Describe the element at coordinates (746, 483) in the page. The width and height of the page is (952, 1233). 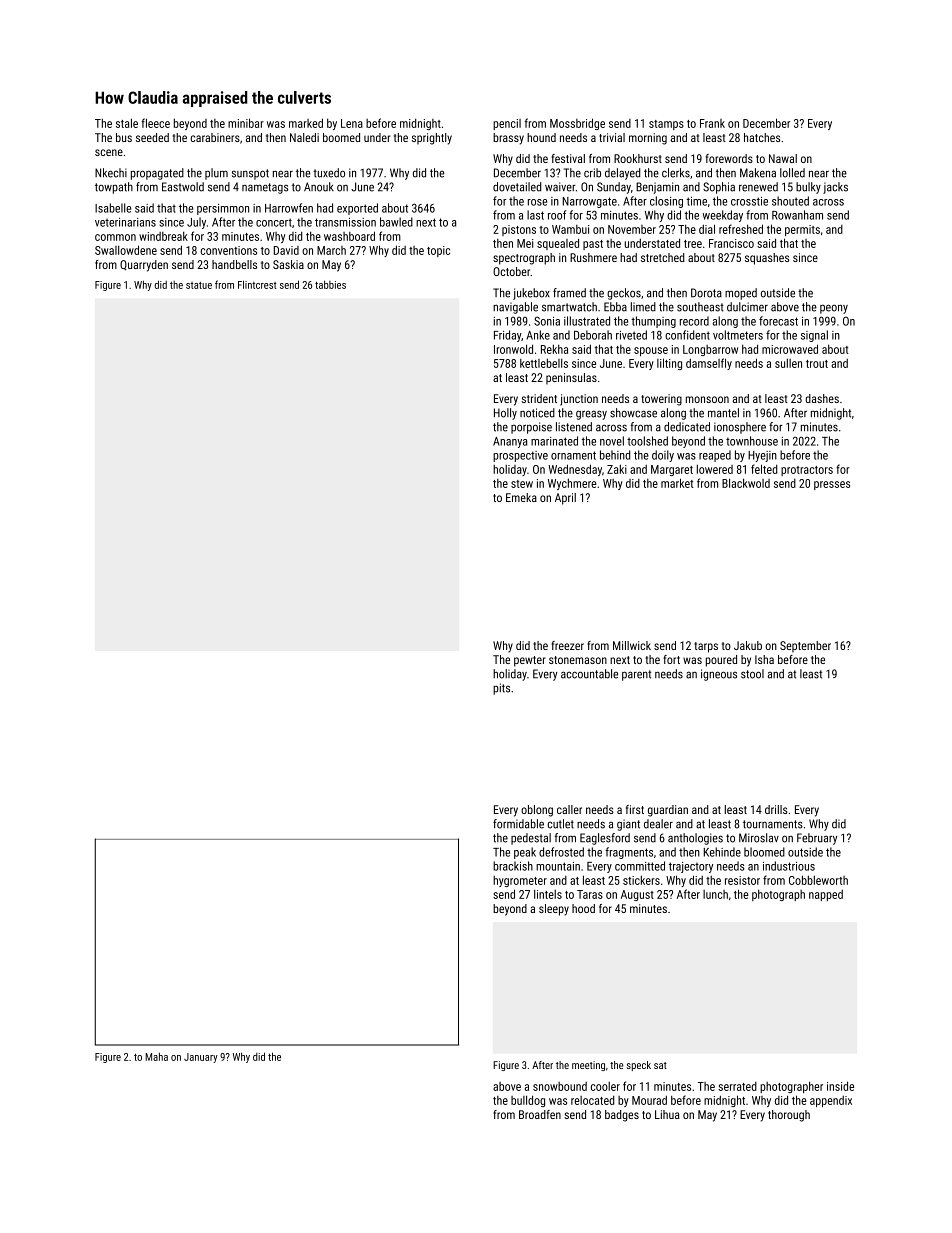
I see `Blackwold` at that location.
